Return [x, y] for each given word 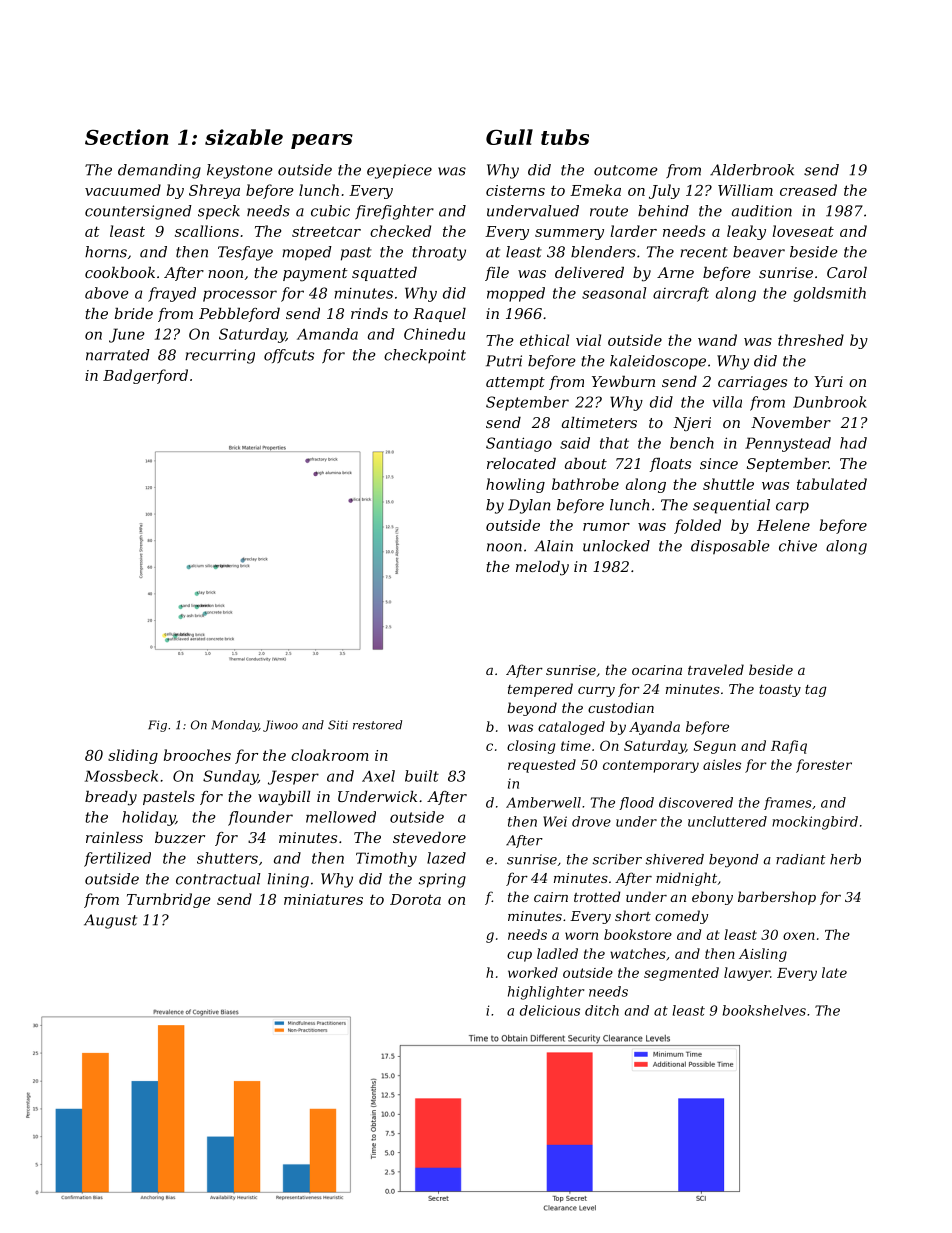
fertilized [117, 859]
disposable [730, 547]
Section [126, 137]
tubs [565, 137]
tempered [540, 690]
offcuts [289, 356]
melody [542, 568]
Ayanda [654, 728]
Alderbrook [752, 170]
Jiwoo [280, 726]
